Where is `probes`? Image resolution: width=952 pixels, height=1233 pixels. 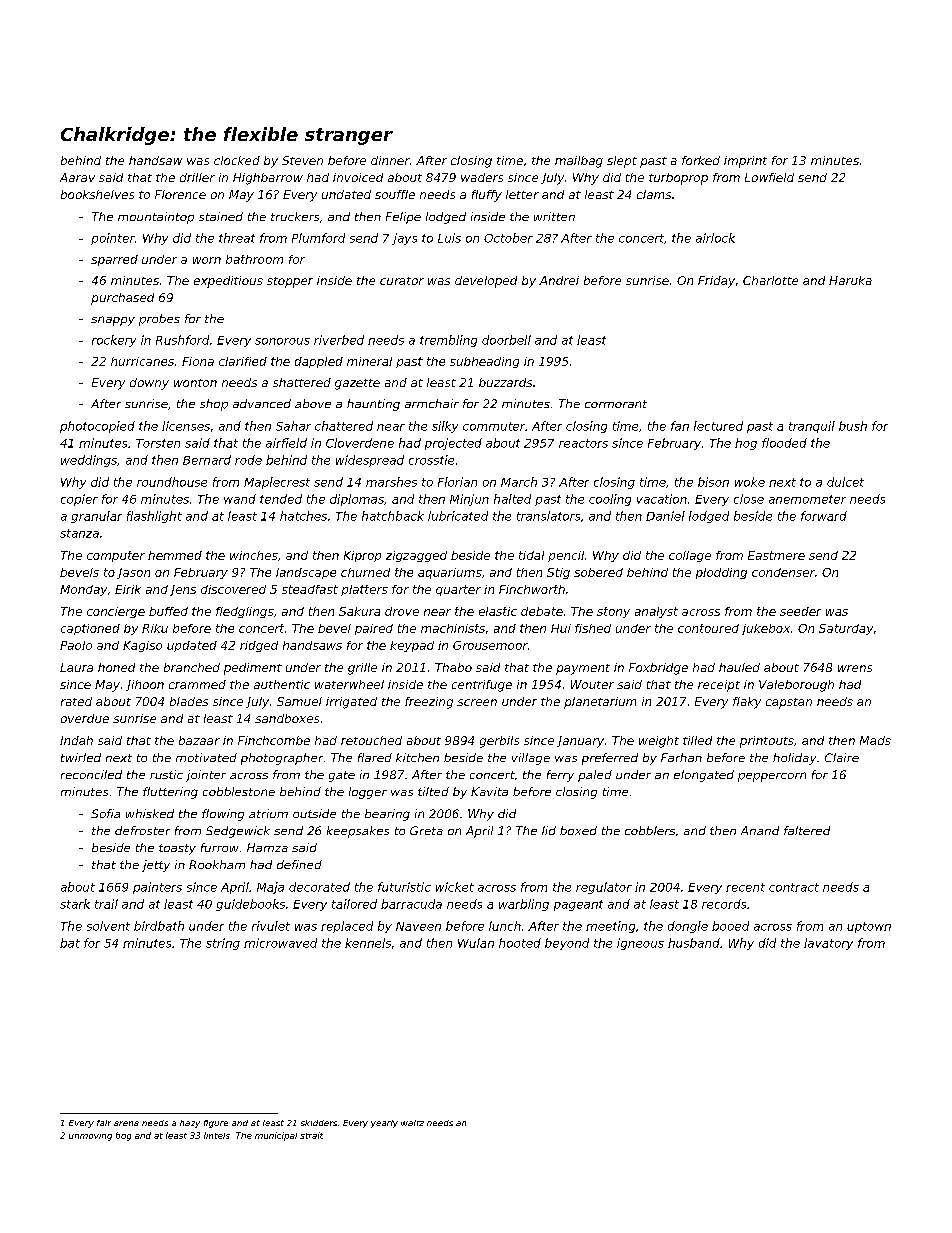
probes is located at coordinates (159, 320).
